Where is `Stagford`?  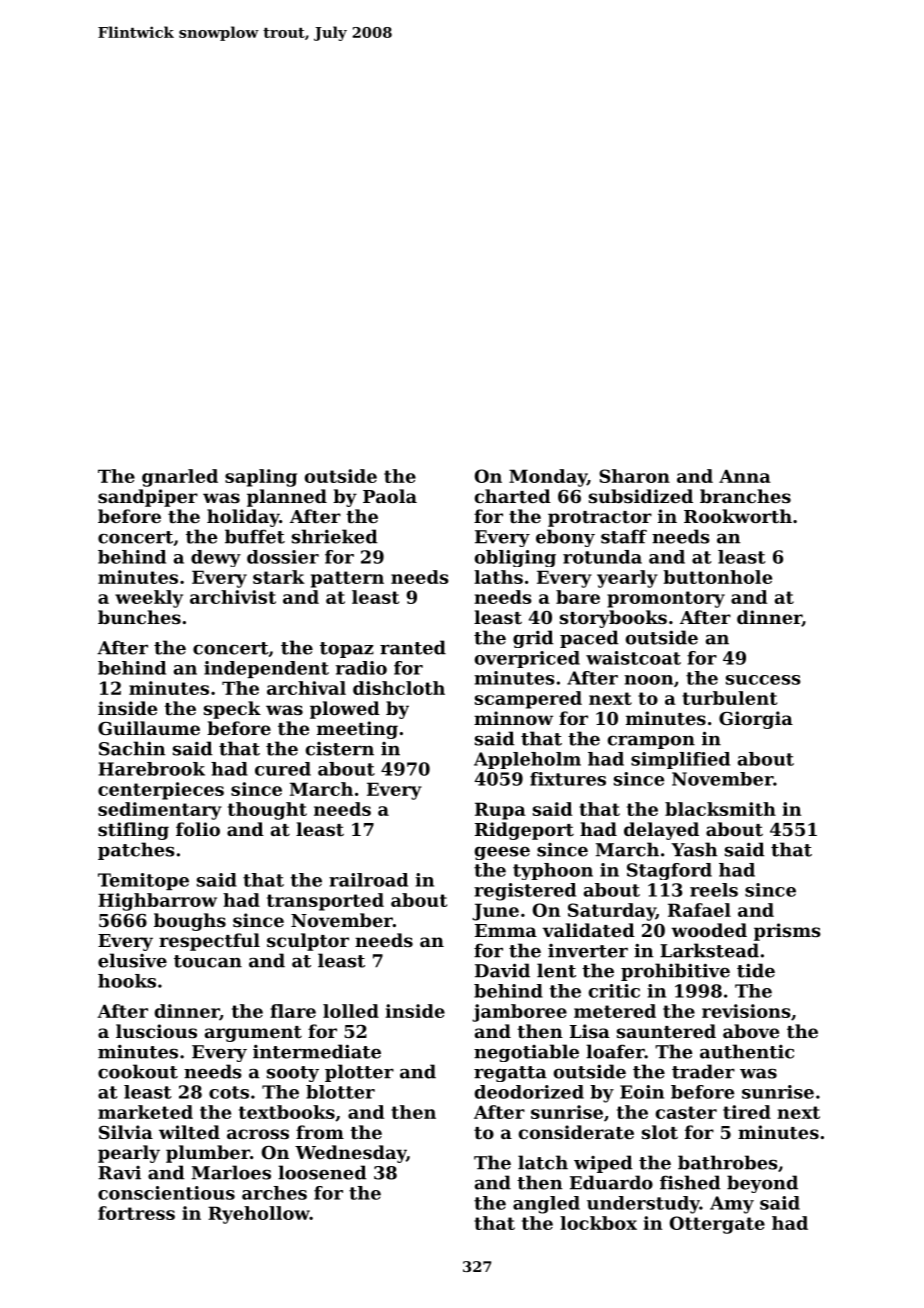 Stagford is located at coordinates (669, 871).
